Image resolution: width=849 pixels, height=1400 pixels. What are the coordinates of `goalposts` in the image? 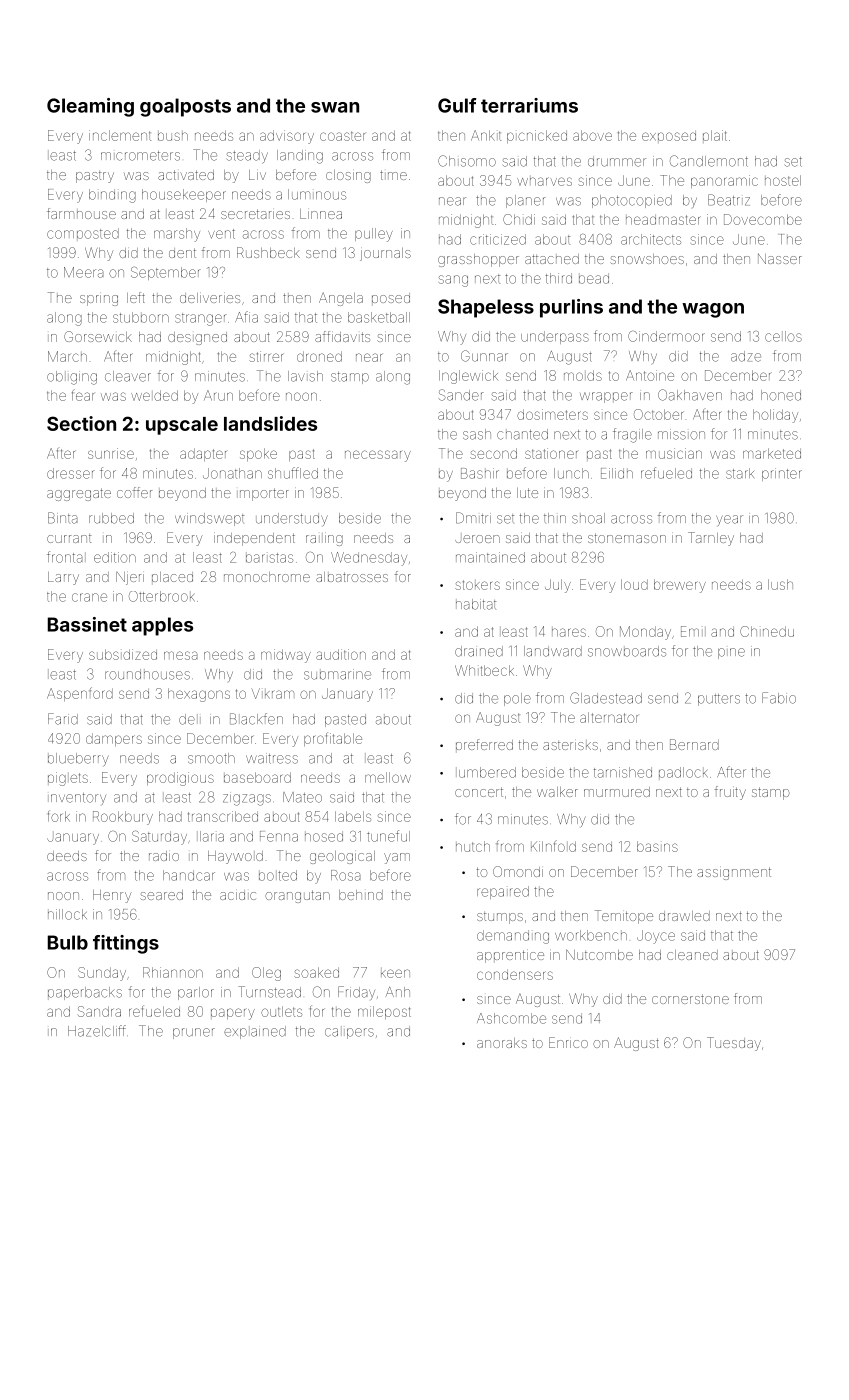 It's located at (185, 107).
